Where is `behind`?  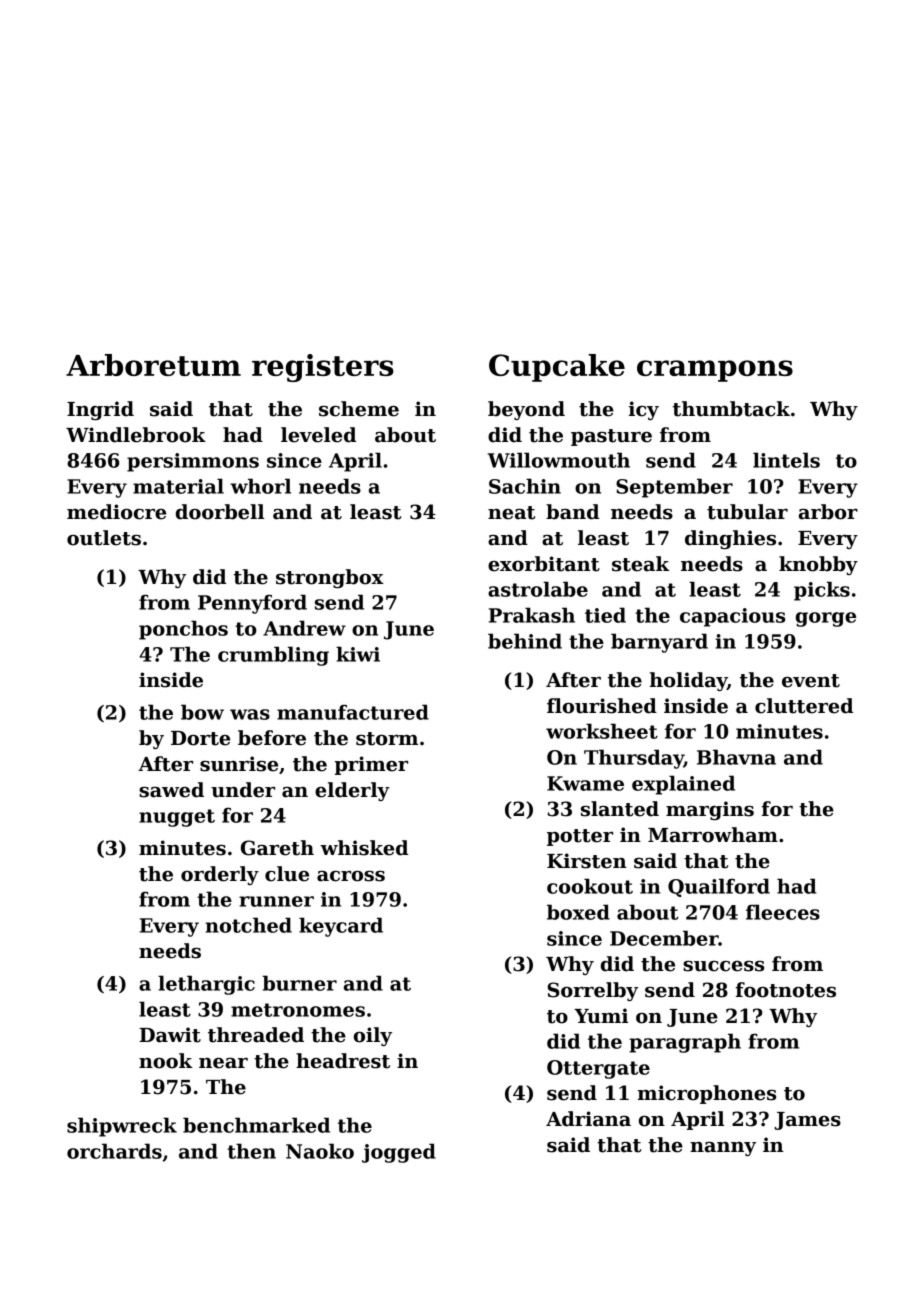 behind is located at coordinates (525, 641).
